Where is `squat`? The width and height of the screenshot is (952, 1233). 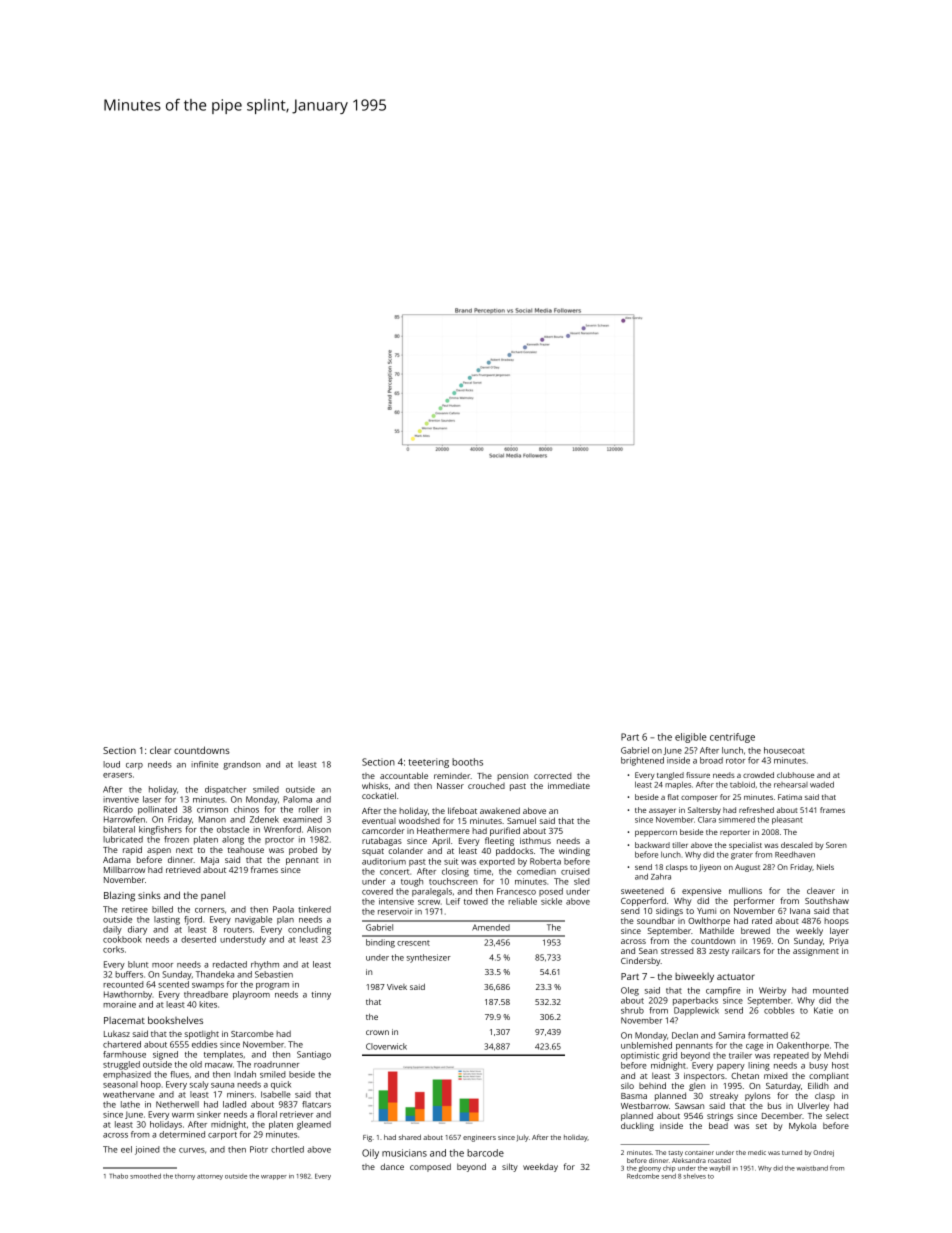 squat is located at coordinates (373, 852).
